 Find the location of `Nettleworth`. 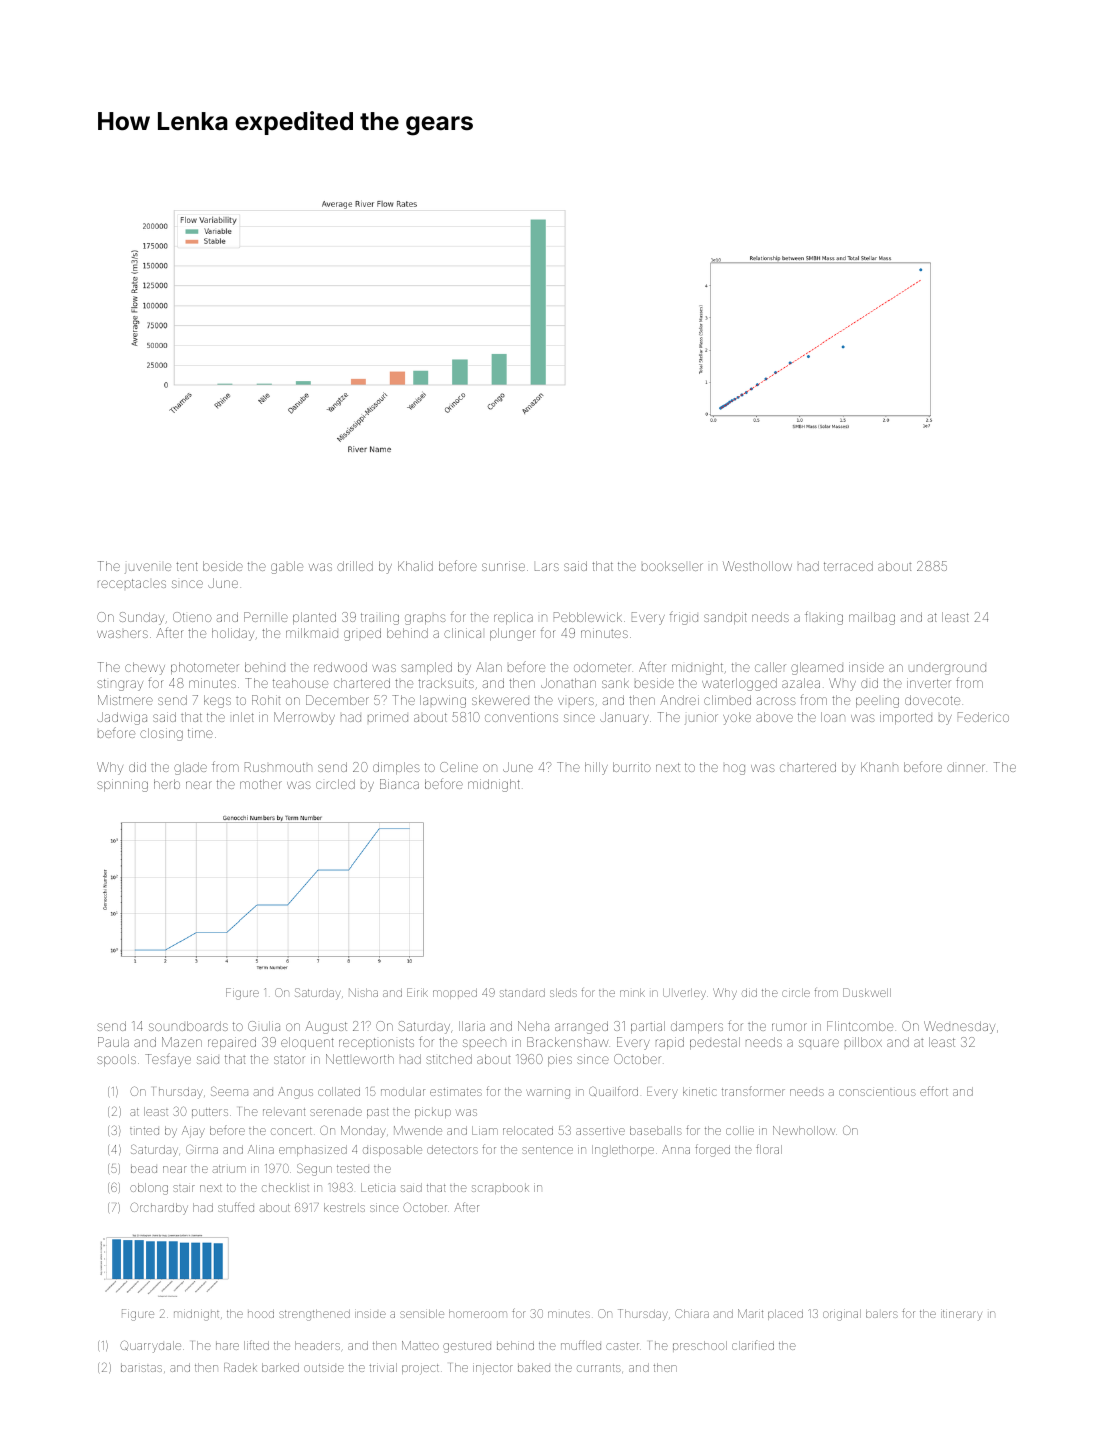

Nettleworth is located at coordinates (360, 1059).
